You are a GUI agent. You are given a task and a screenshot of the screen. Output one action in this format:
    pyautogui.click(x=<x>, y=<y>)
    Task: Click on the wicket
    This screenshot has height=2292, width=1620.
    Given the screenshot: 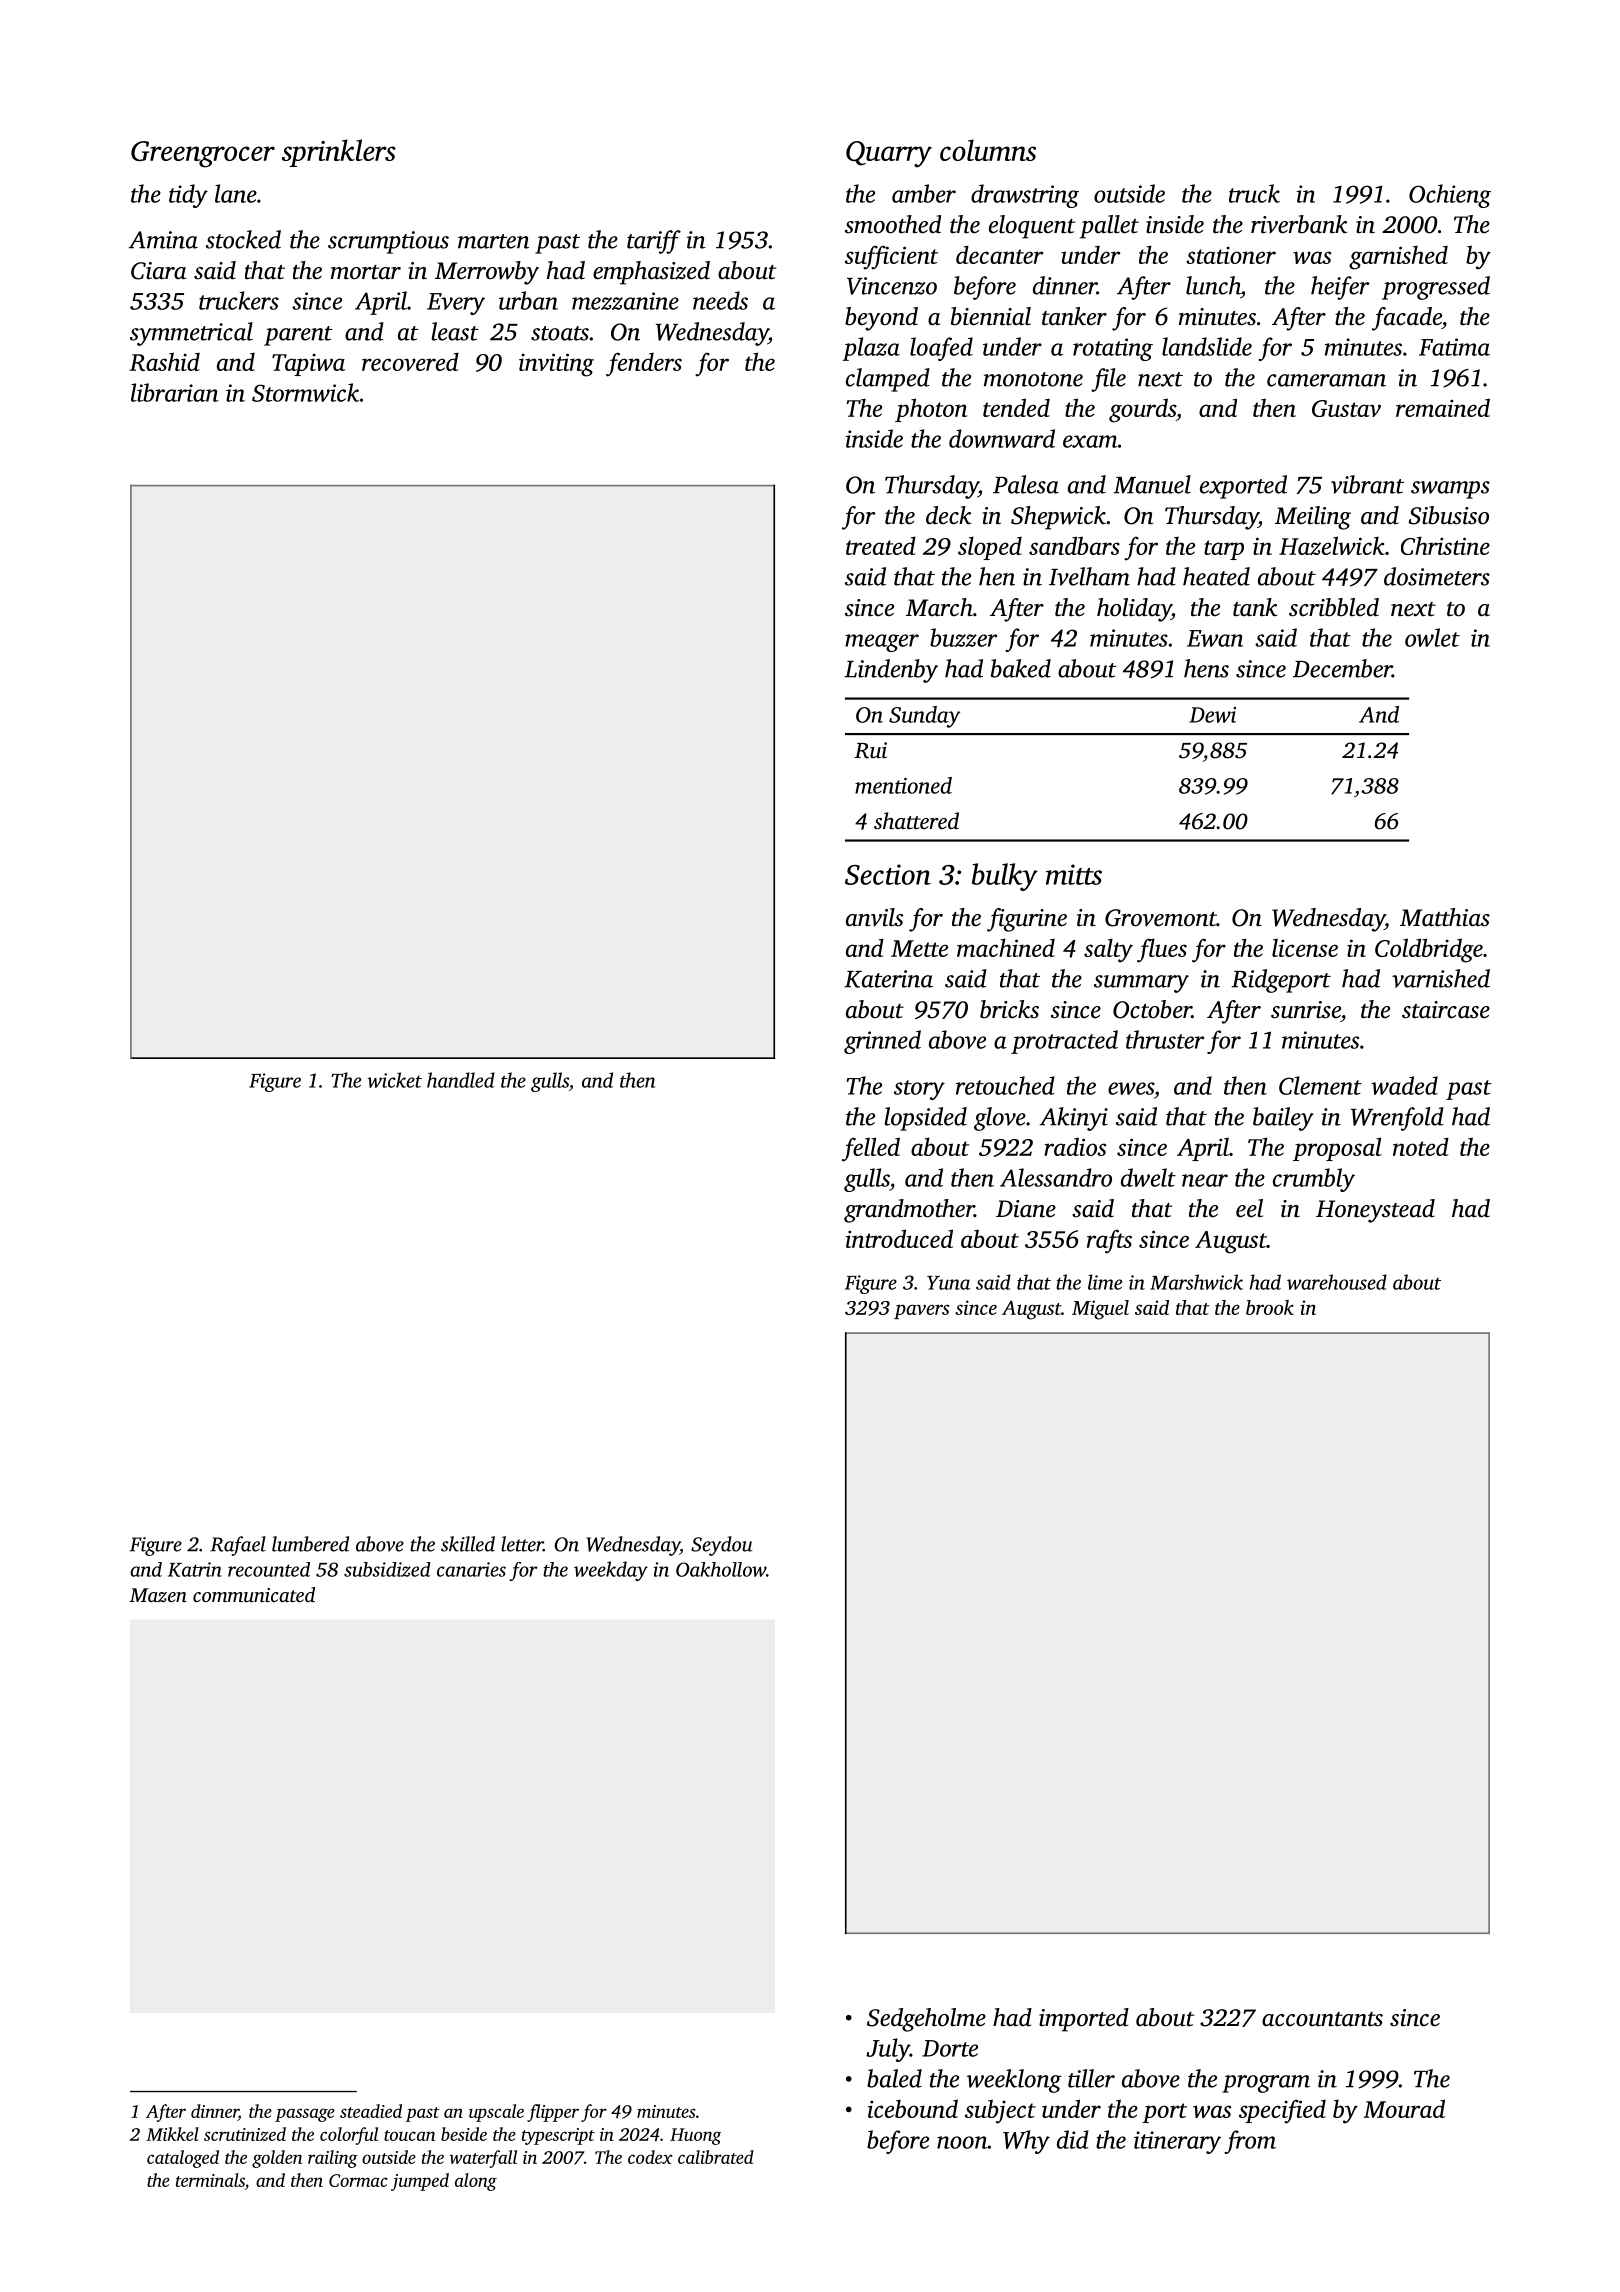 What is the action you would take?
    pyautogui.click(x=394, y=1080)
